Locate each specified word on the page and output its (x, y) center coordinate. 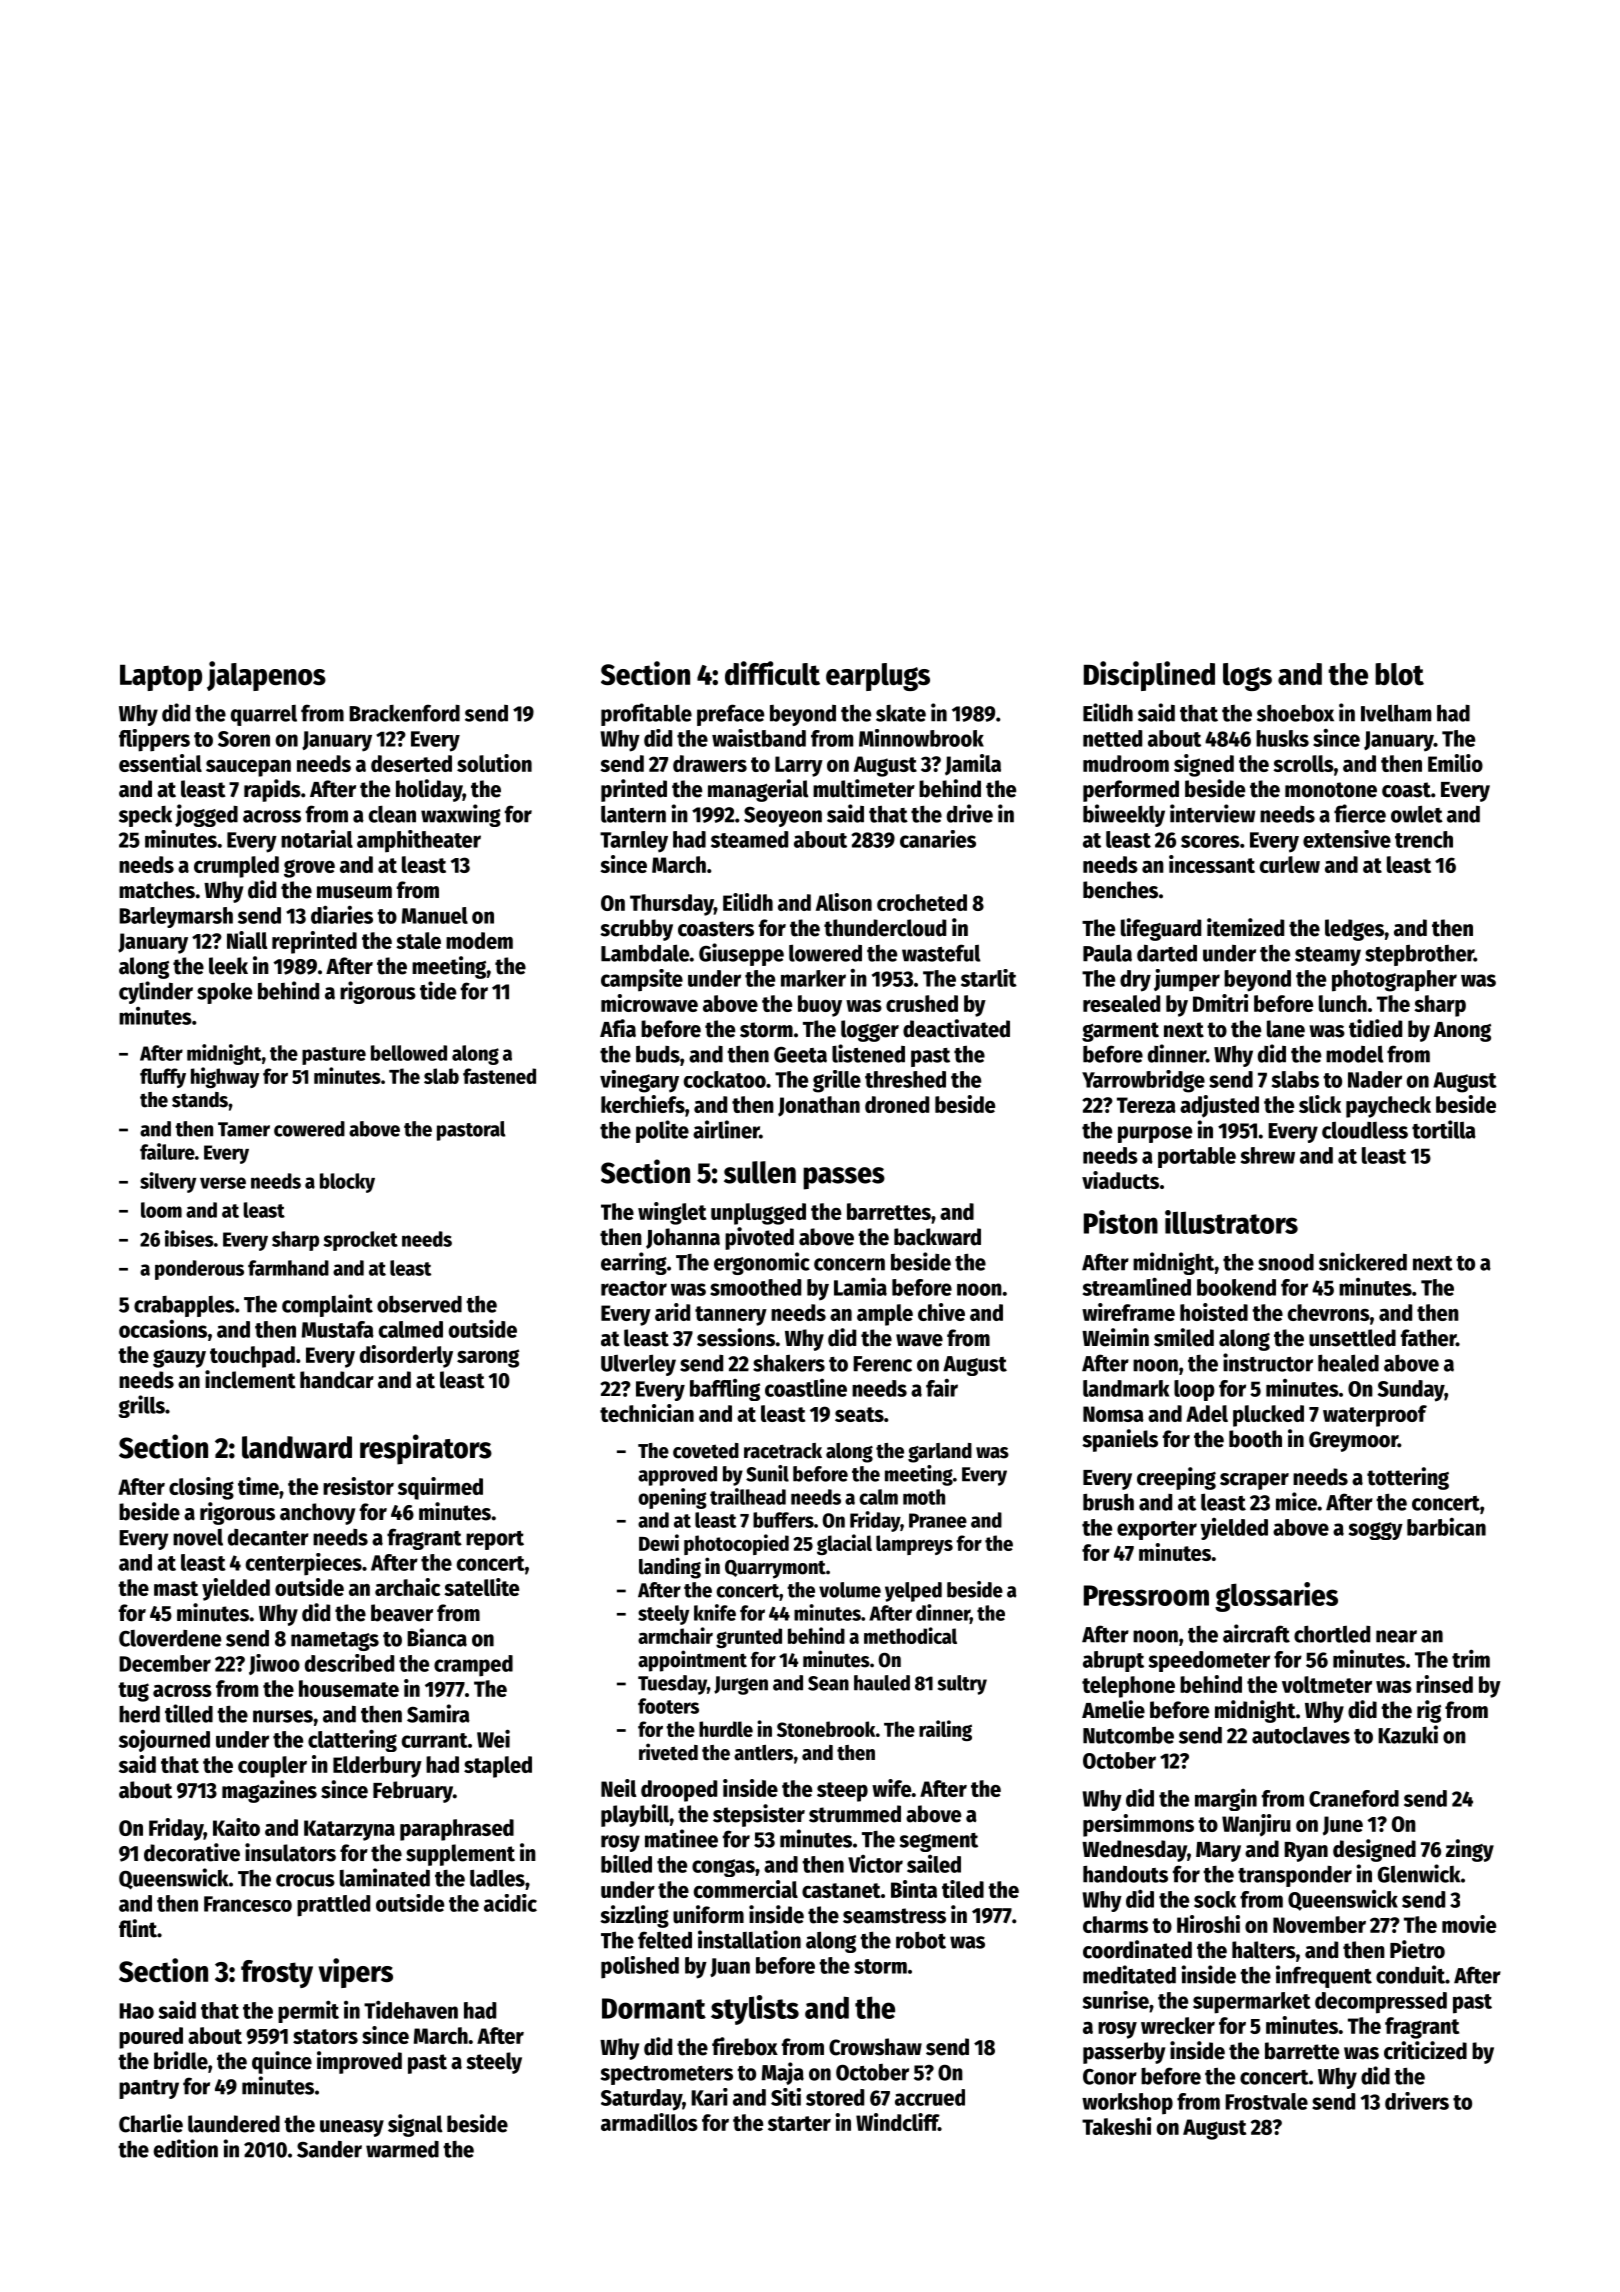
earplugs (878, 677)
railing (945, 1730)
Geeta (800, 1055)
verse (223, 1183)
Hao (136, 2011)
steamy (1328, 956)
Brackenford (404, 713)
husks (1282, 738)
